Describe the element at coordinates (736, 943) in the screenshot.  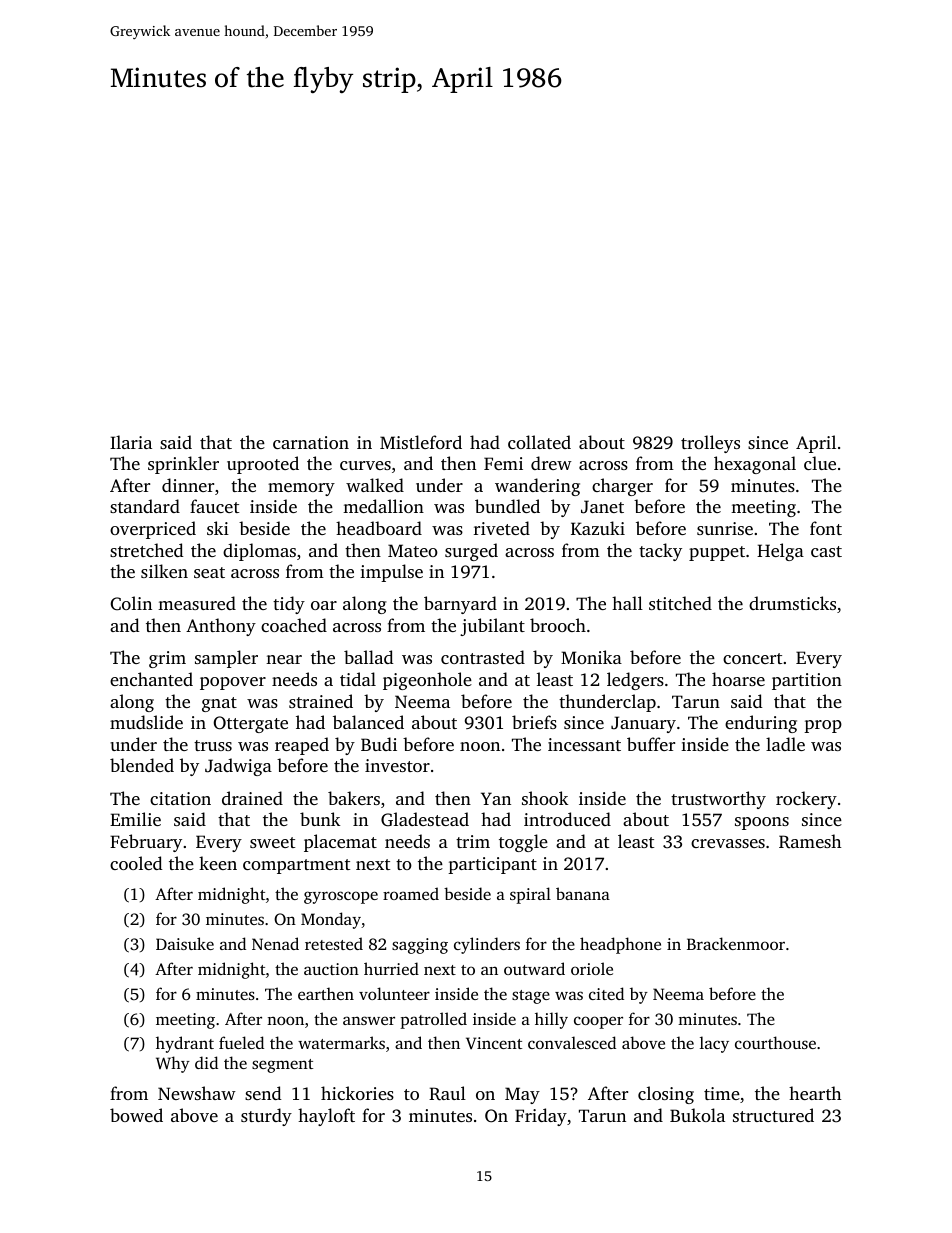
I see `Brackenmoor` at that location.
